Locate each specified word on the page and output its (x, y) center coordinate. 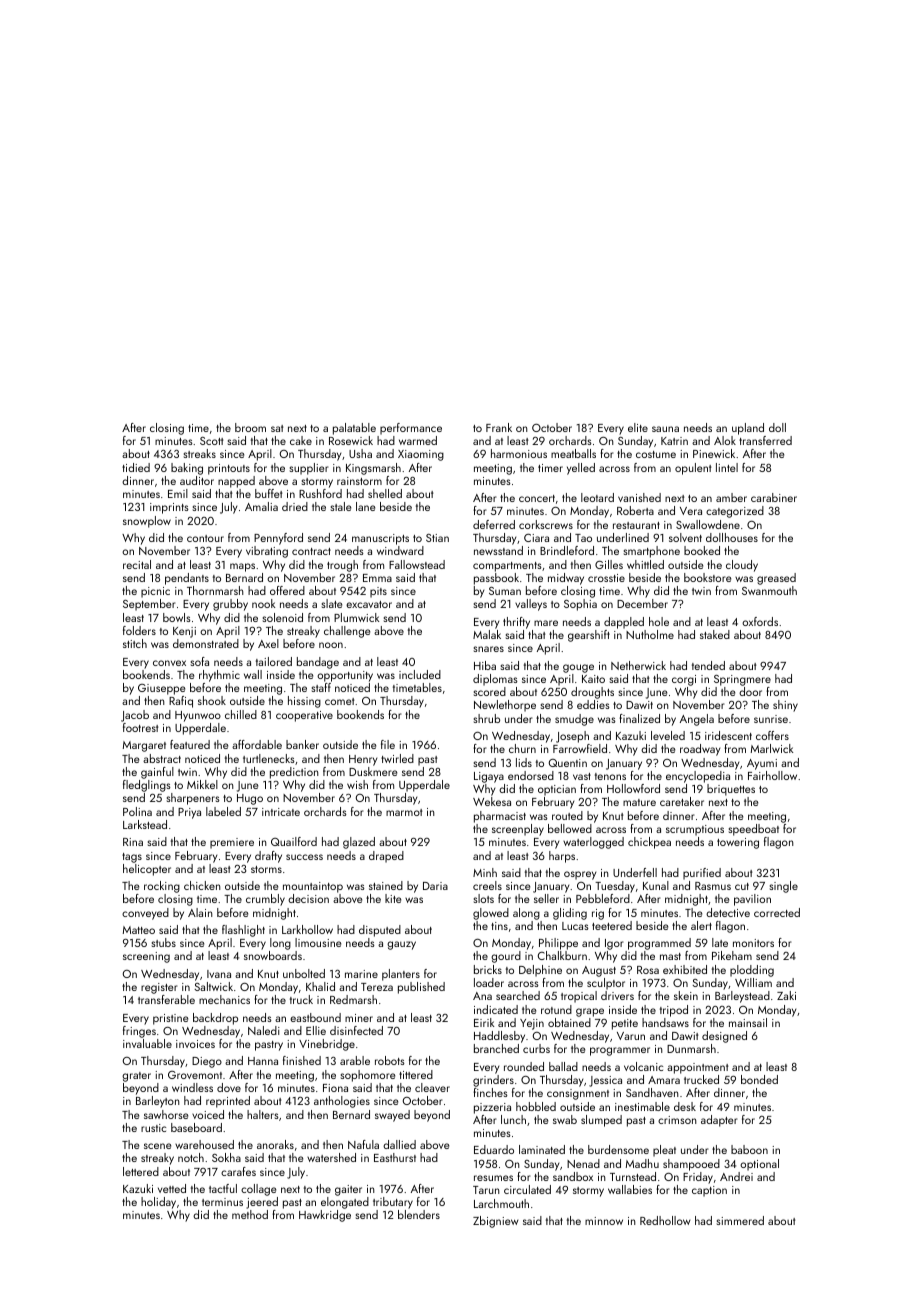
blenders (419, 1214)
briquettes (731, 790)
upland (748, 429)
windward (400, 550)
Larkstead (145, 824)
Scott (211, 441)
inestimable (642, 1106)
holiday (158, 1203)
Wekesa (492, 801)
